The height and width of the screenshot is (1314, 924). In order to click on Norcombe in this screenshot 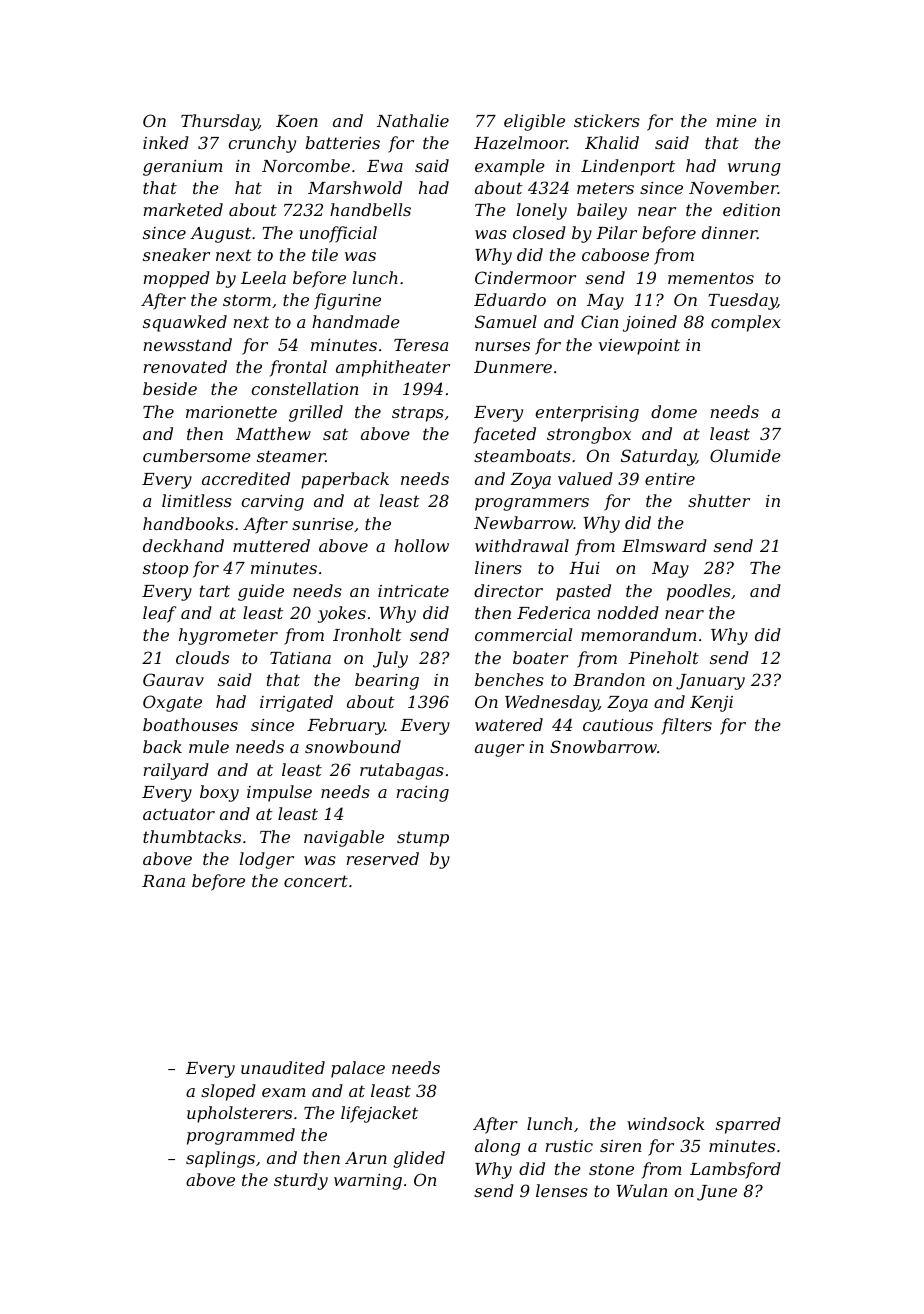, I will do `click(306, 165)`.
